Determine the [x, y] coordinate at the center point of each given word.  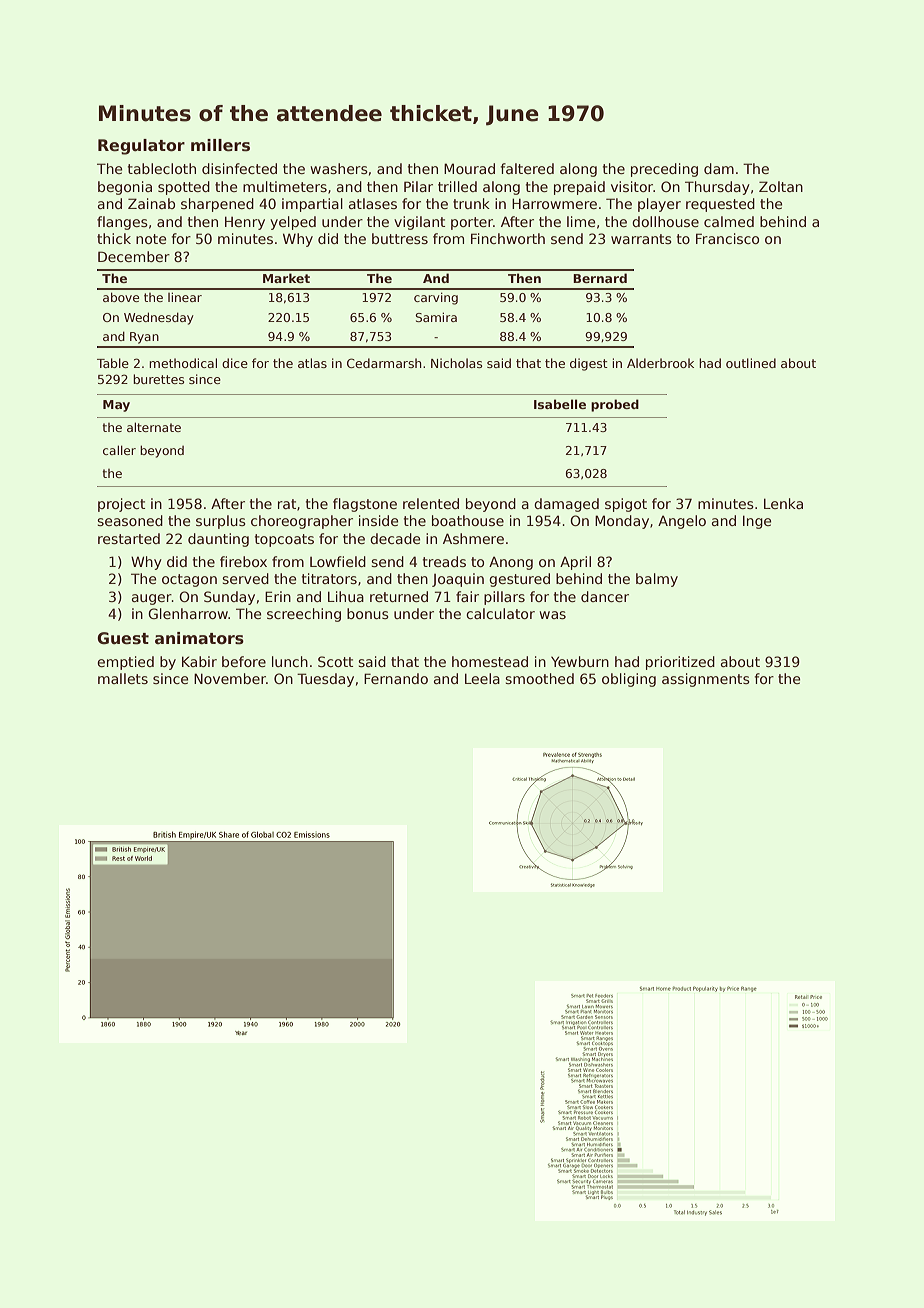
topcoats [284, 540]
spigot [626, 505]
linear [185, 297]
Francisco [727, 238]
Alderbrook [660, 363]
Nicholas [456, 363]
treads [444, 561]
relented [431, 503]
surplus [221, 522]
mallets [123, 678]
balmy [657, 580]
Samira [436, 317]
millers [220, 145]
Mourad [469, 168]
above [121, 297]
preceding [664, 170]
